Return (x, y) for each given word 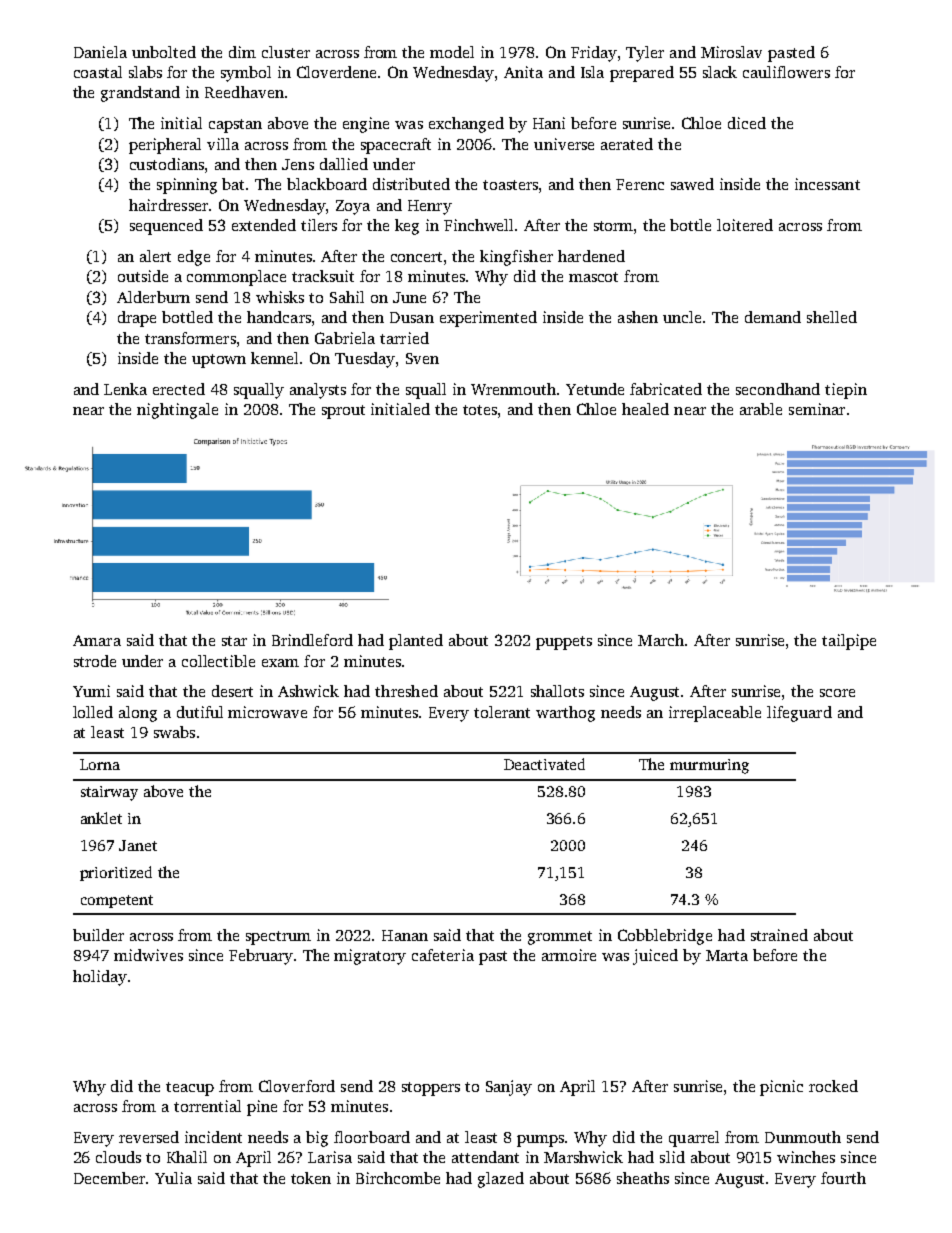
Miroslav (731, 52)
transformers (190, 338)
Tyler (645, 54)
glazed (501, 1180)
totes (480, 410)
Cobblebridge (665, 937)
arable (761, 409)
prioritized (116, 873)
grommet (560, 938)
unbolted (164, 52)
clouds (118, 1157)
